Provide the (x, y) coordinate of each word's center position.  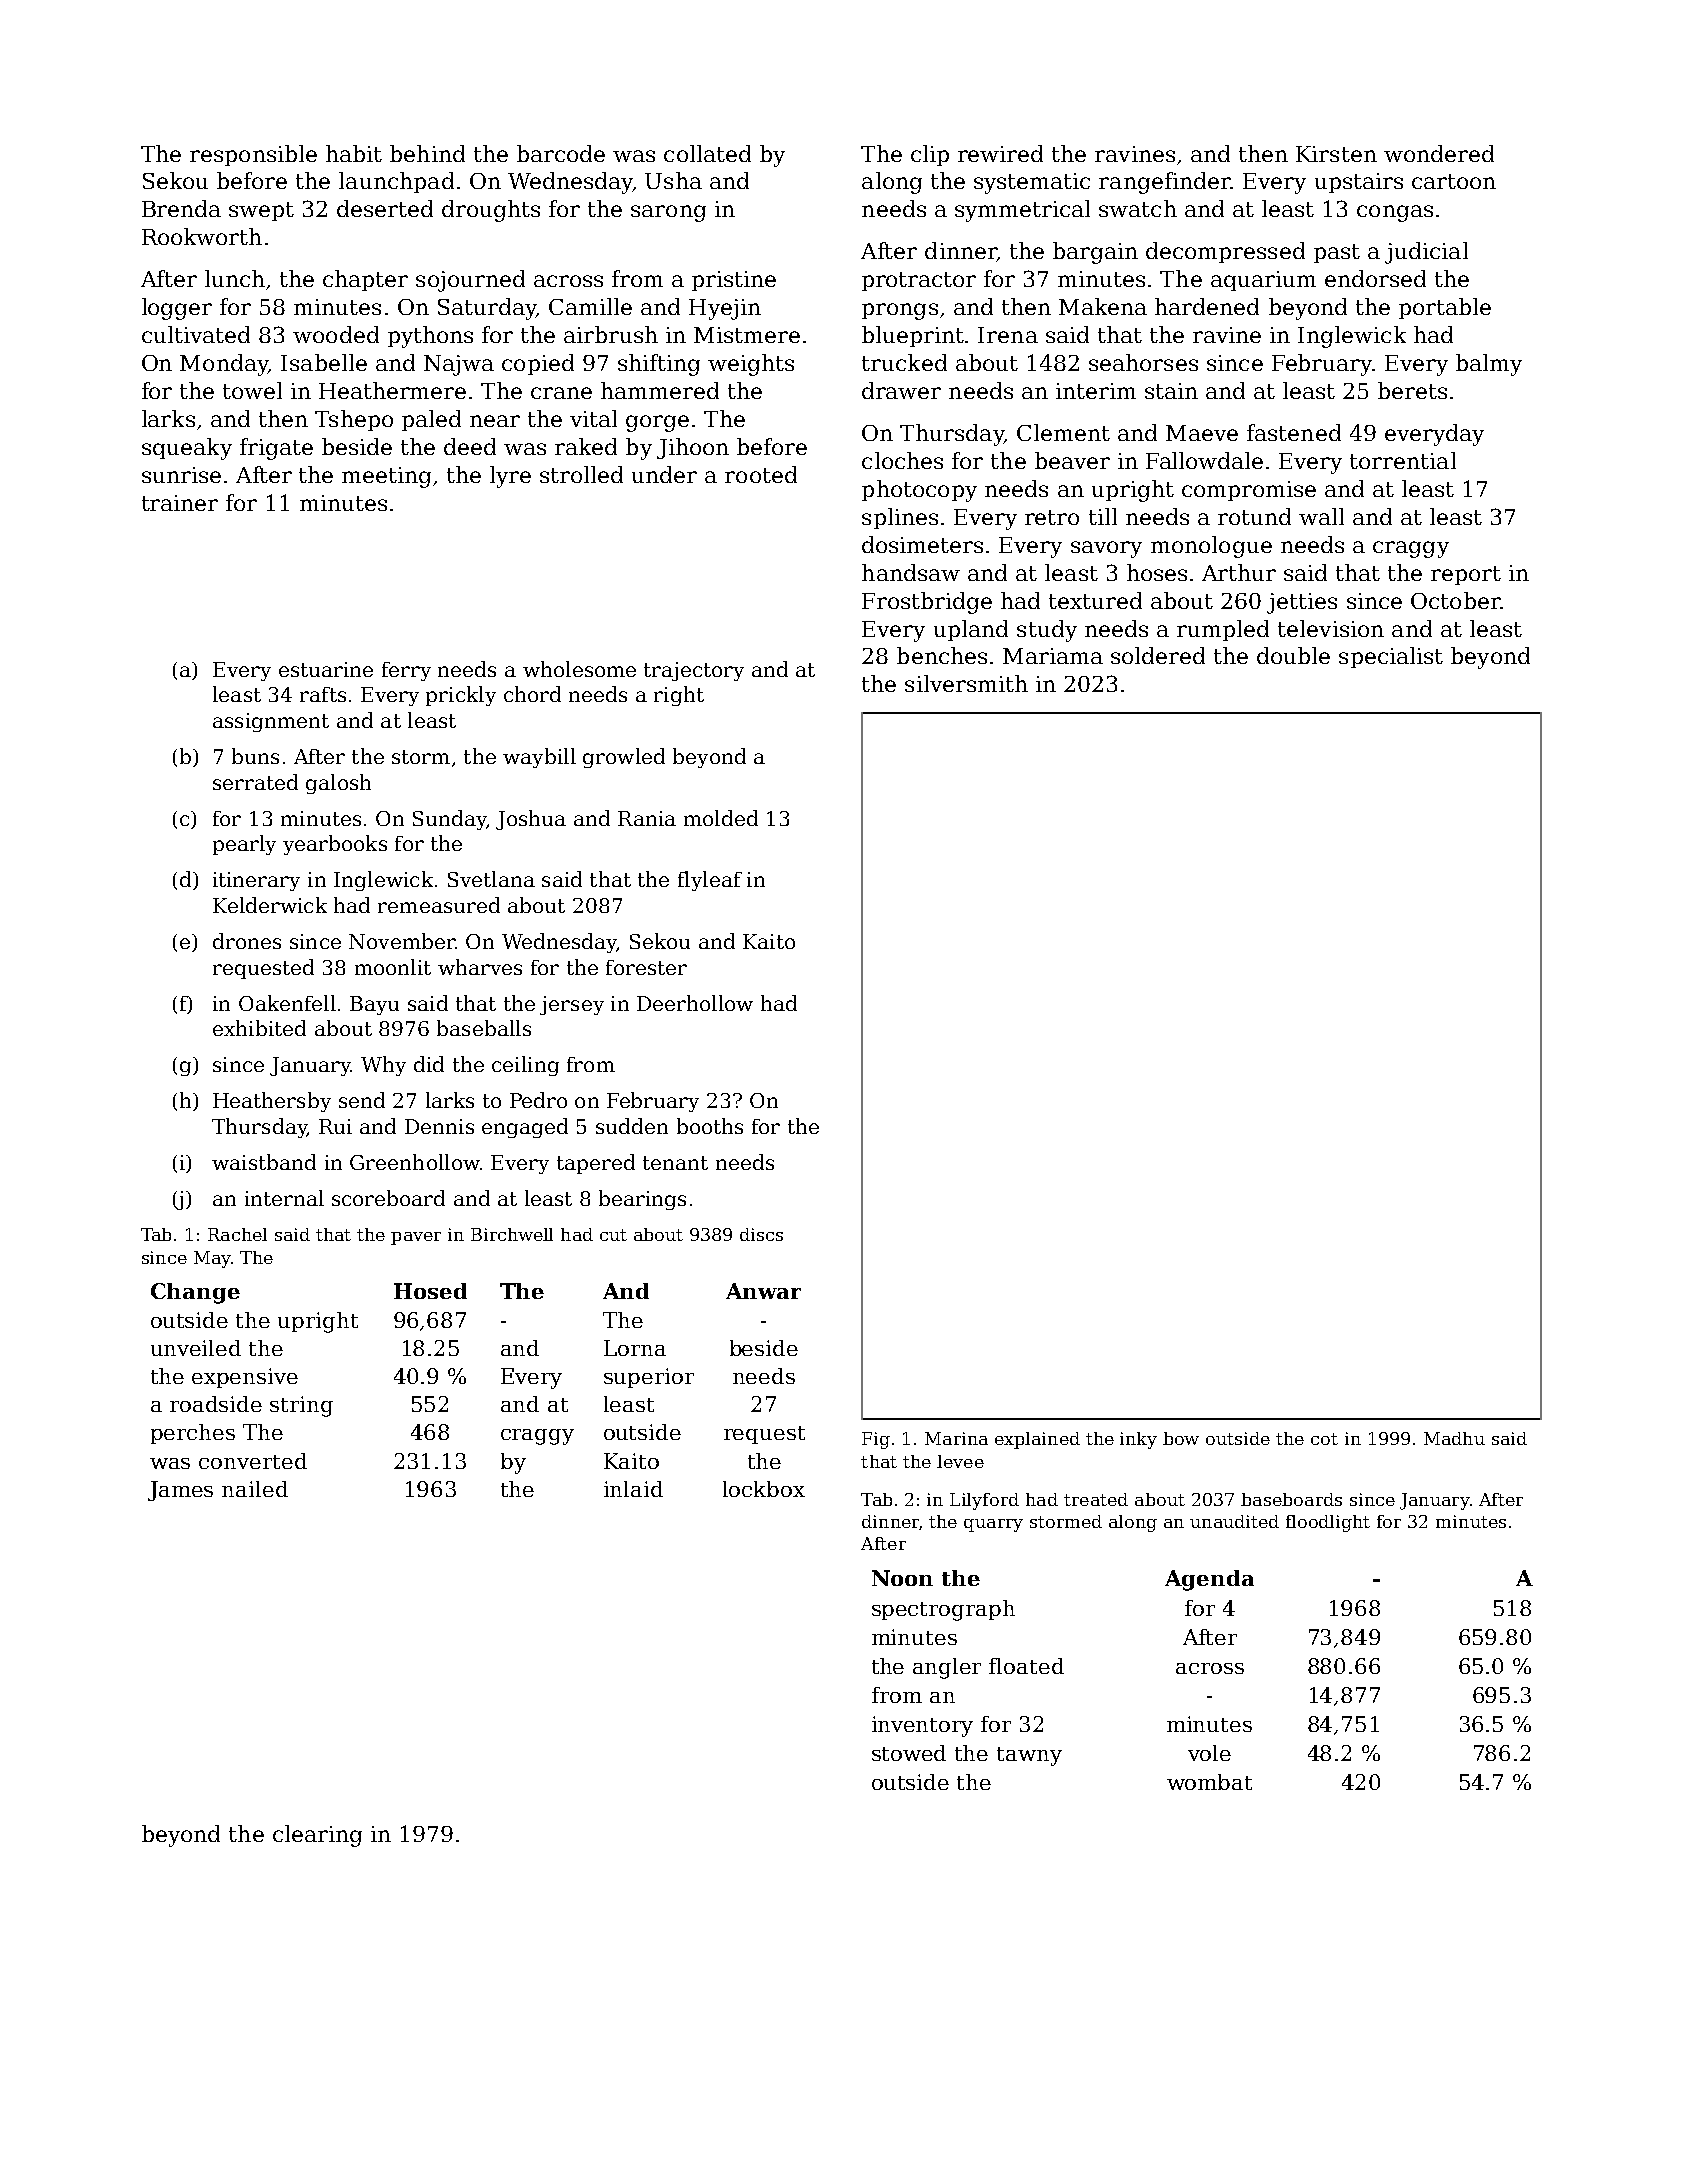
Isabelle (324, 362)
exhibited (259, 1028)
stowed (909, 1753)
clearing (317, 1836)
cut (613, 1235)
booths (710, 1126)
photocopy (919, 491)
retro (1052, 517)
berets (1412, 390)
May (212, 1259)
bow (1181, 1438)
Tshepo (354, 420)
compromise (1249, 491)
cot (1324, 1439)
